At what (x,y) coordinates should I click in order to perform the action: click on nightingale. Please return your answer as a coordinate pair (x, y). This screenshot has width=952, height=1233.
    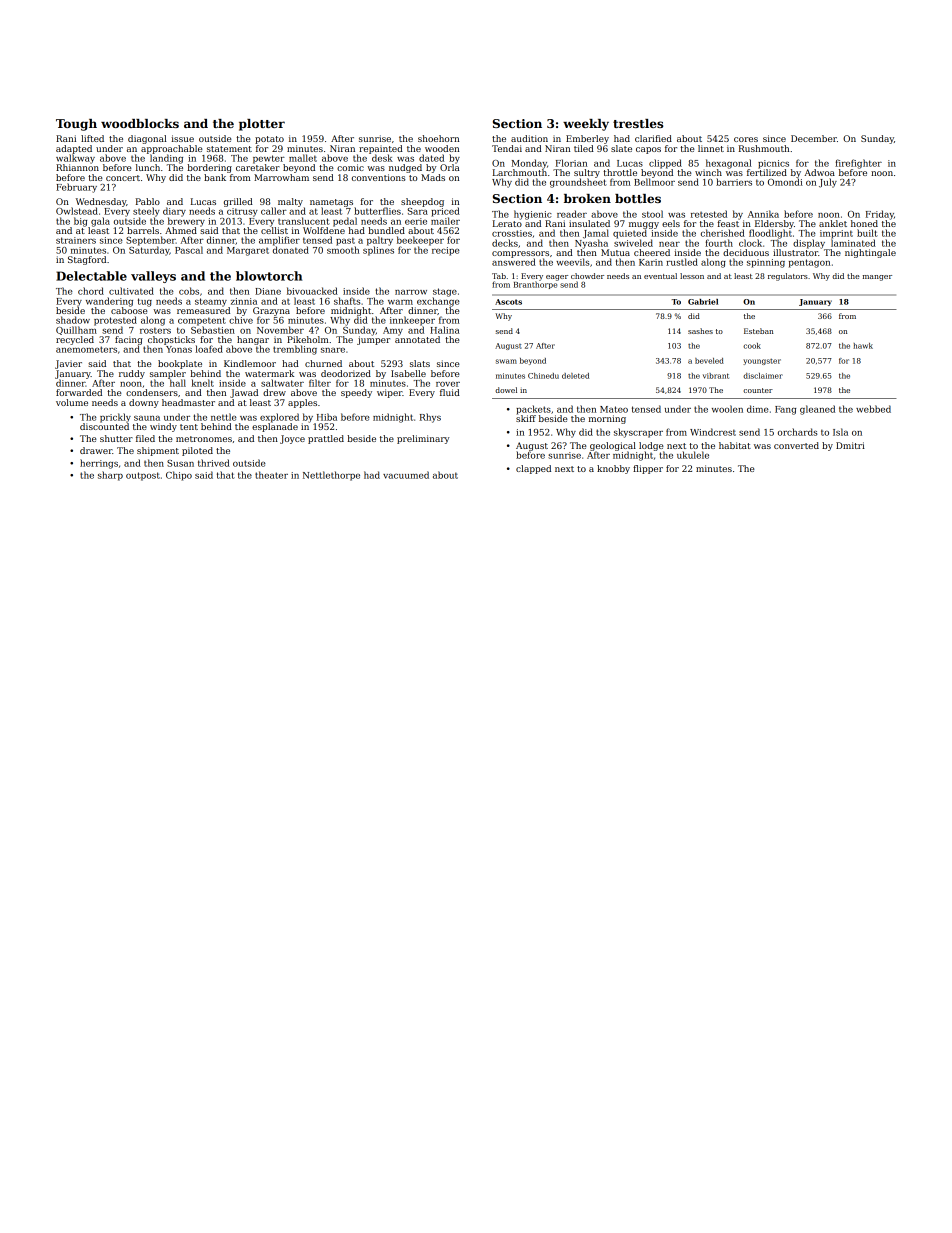
    Looking at the image, I should click on (870, 253).
